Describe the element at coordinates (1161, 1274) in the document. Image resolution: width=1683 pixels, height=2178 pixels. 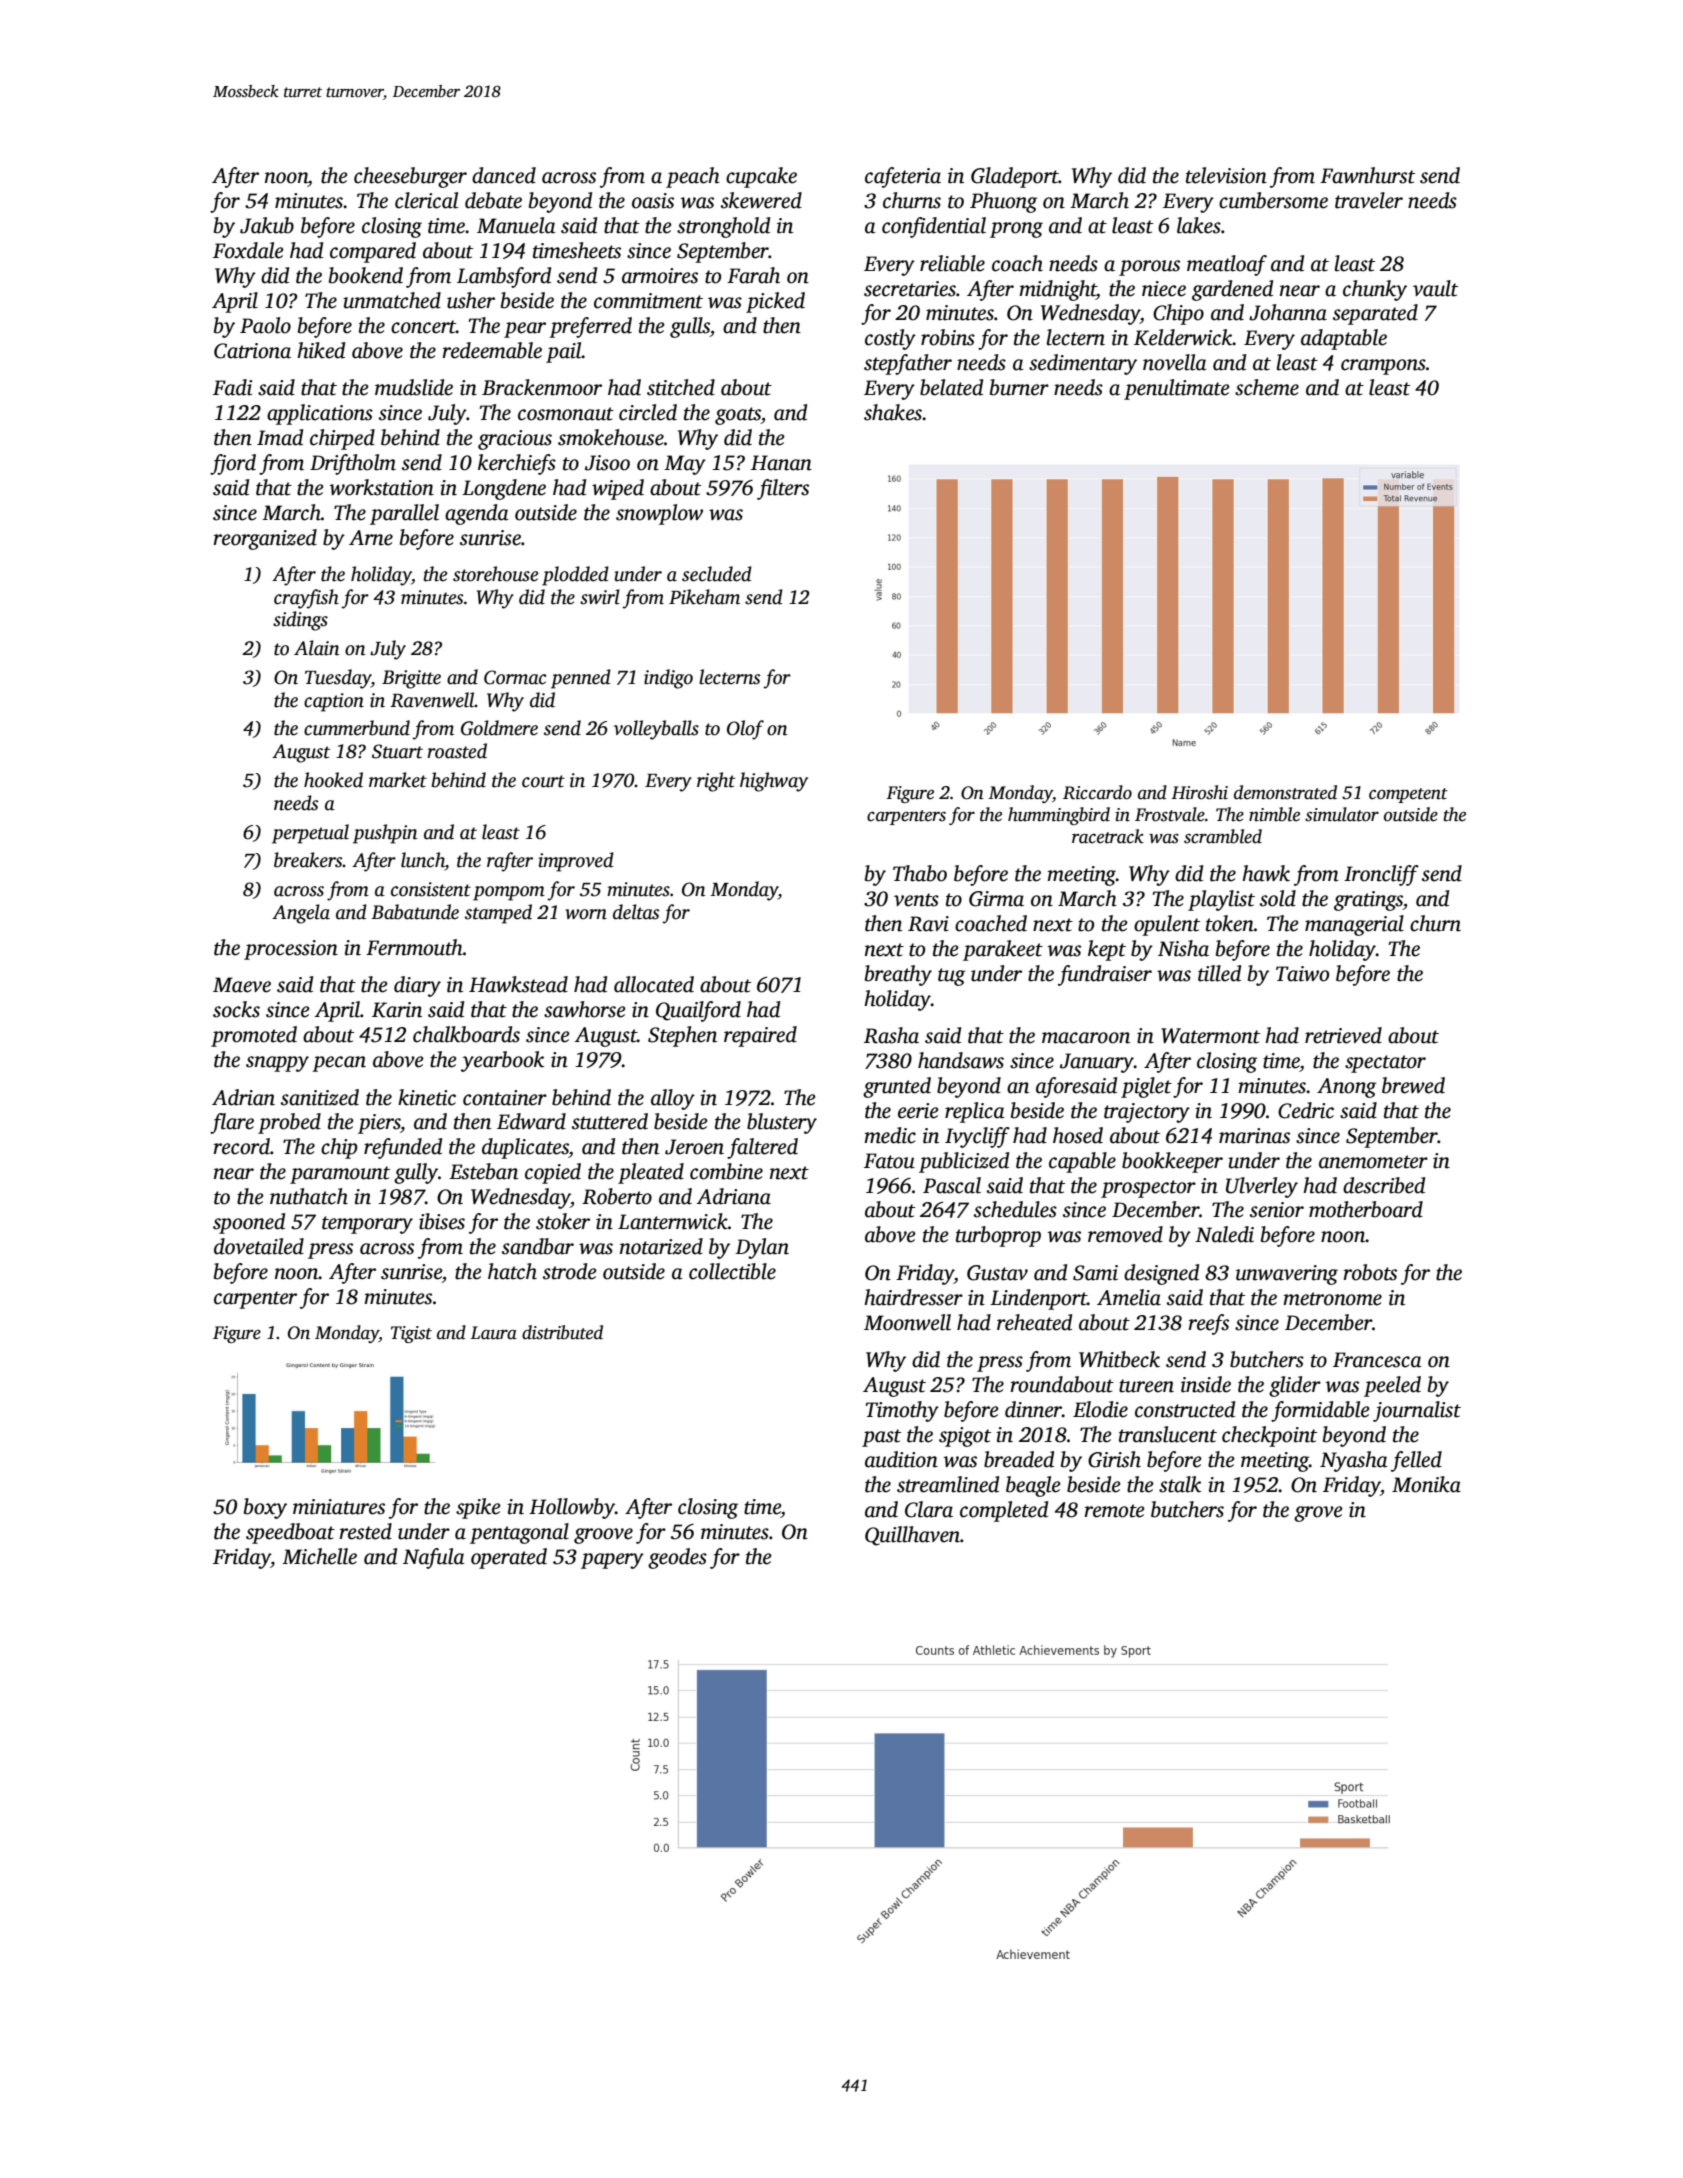
I see `designed` at that location.
